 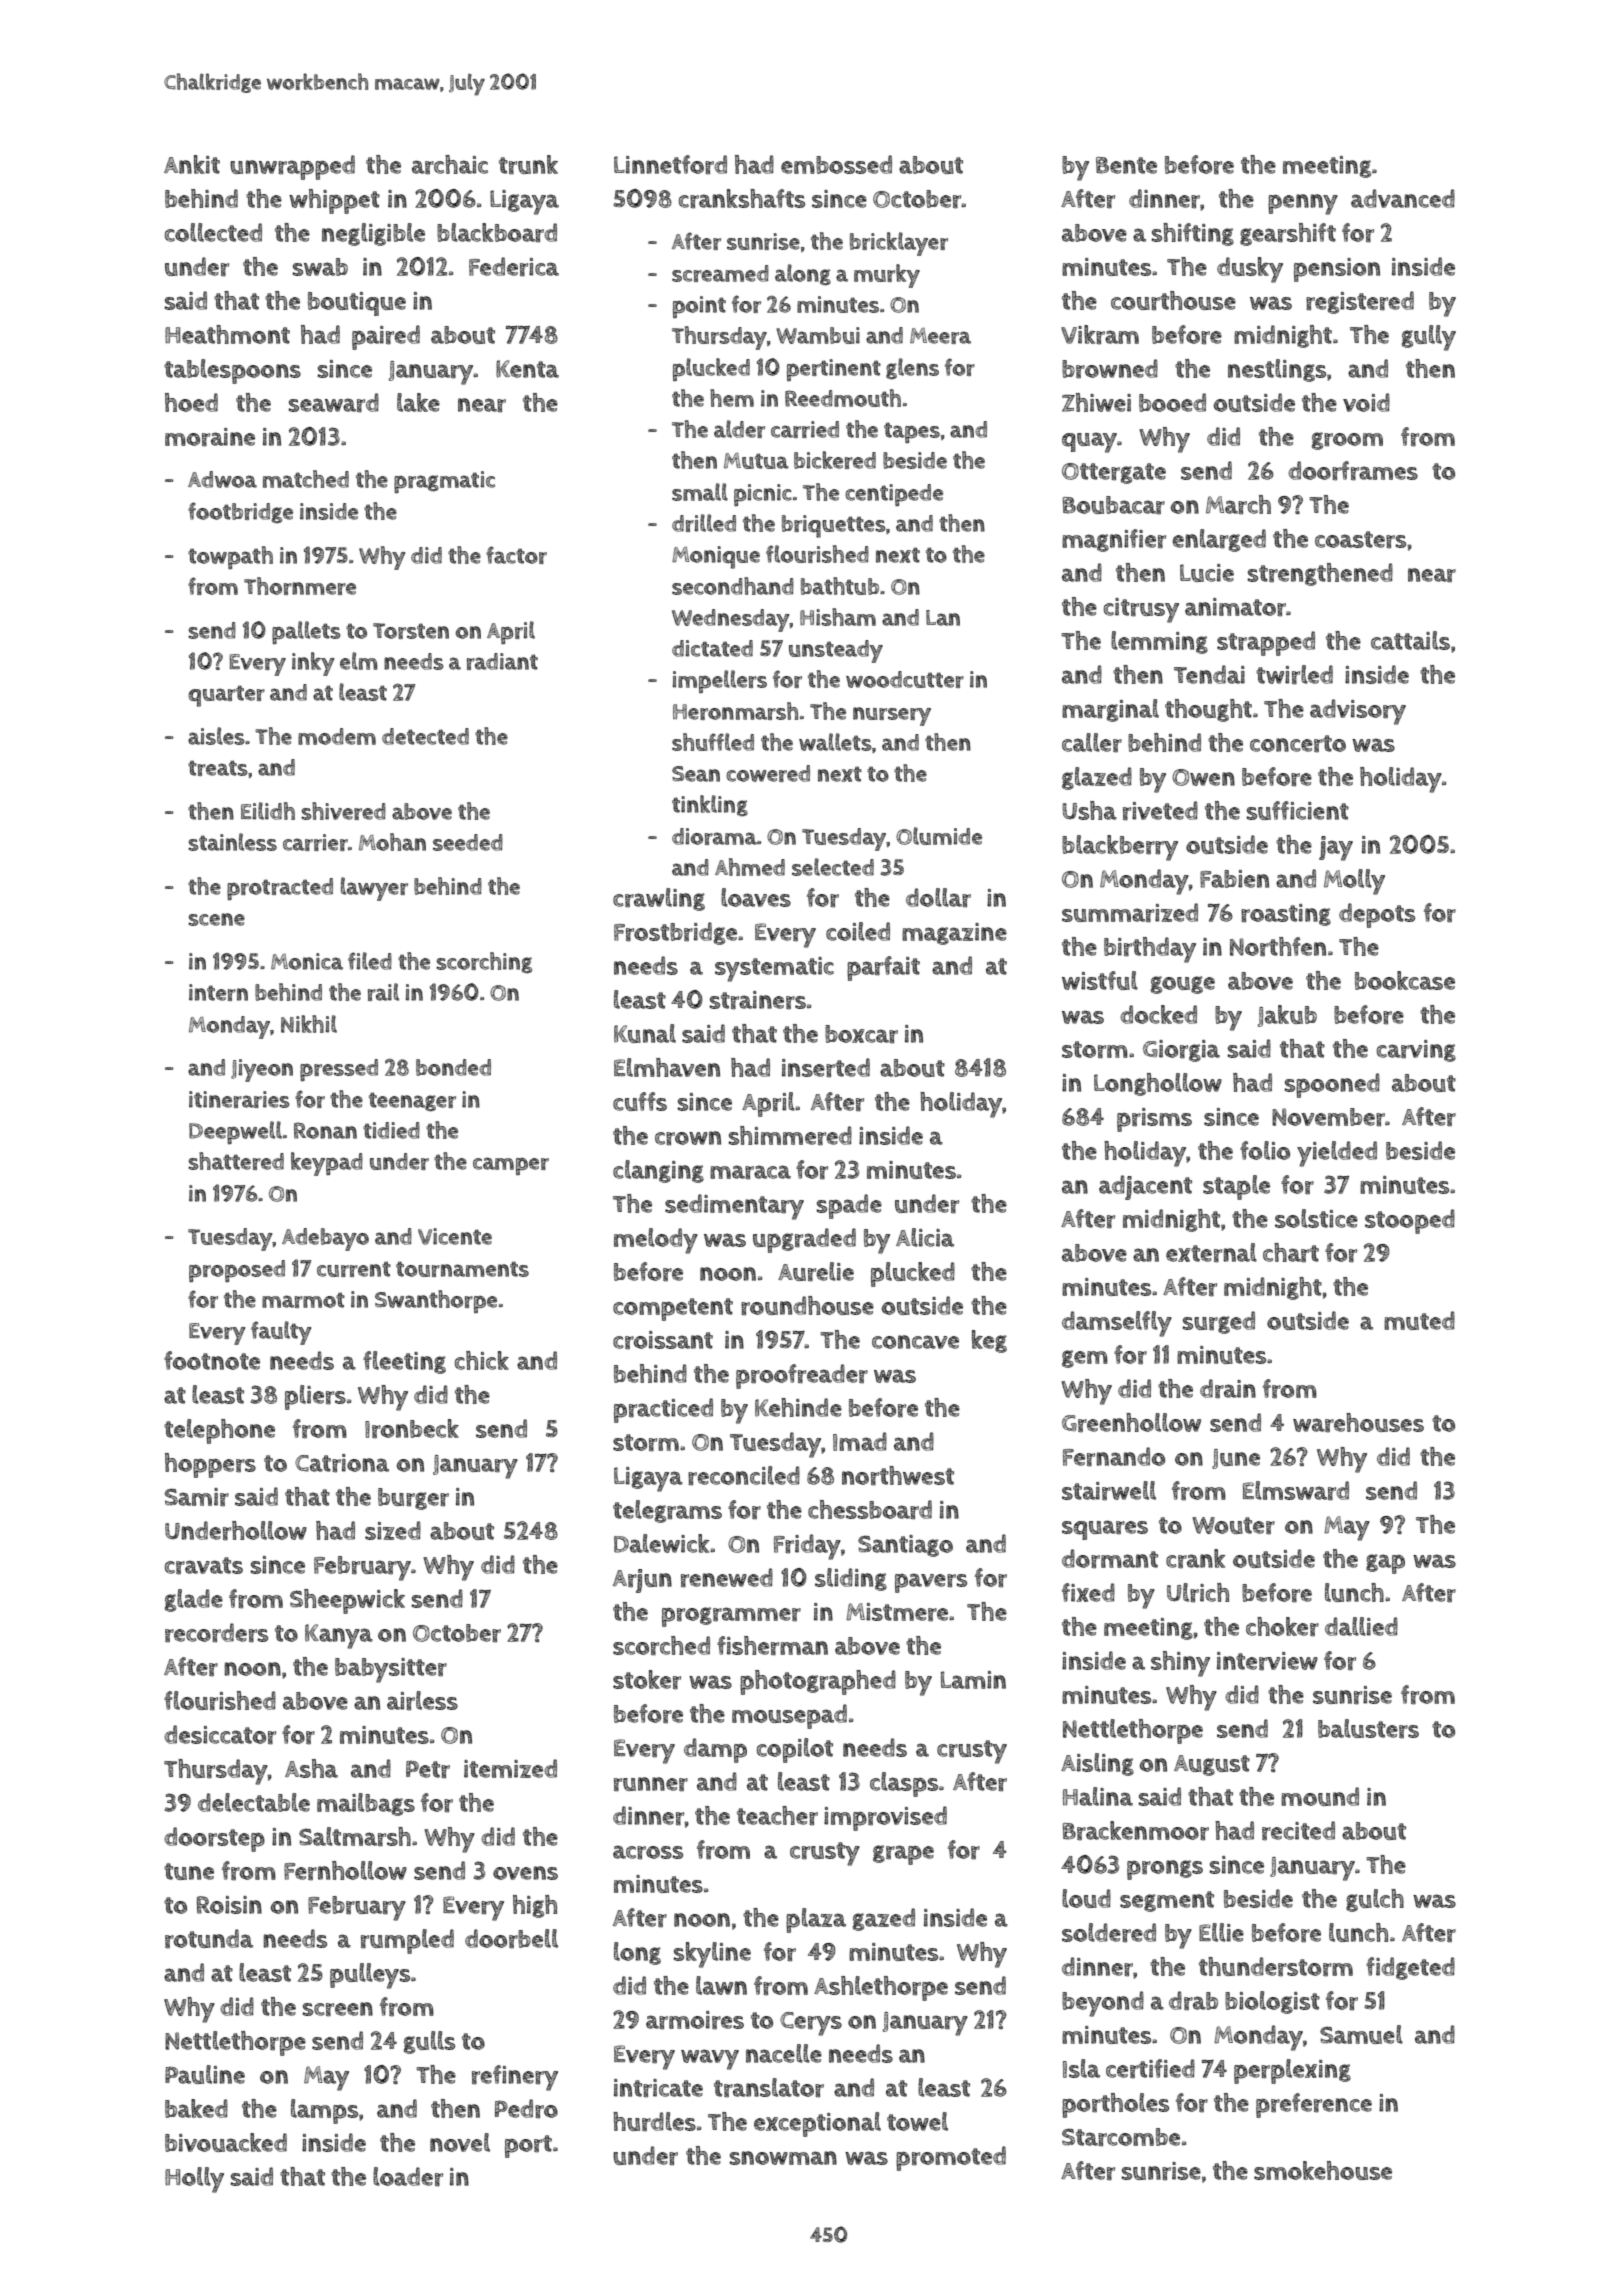 I want to click on archaic, so click(x=450, y=165).
